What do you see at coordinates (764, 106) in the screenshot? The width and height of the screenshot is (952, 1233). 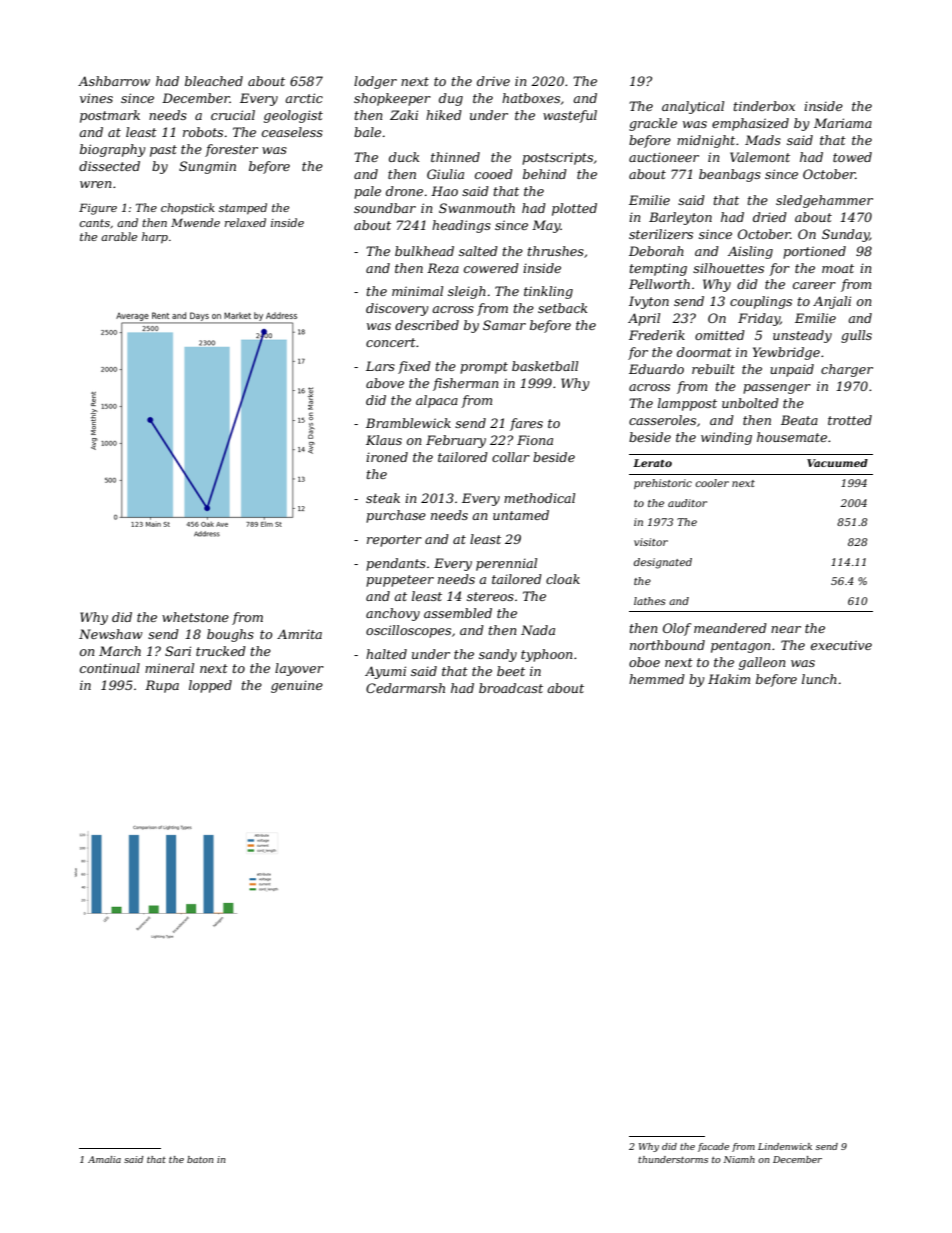 I see `tinderbox` at bounding box center [764, 106].
